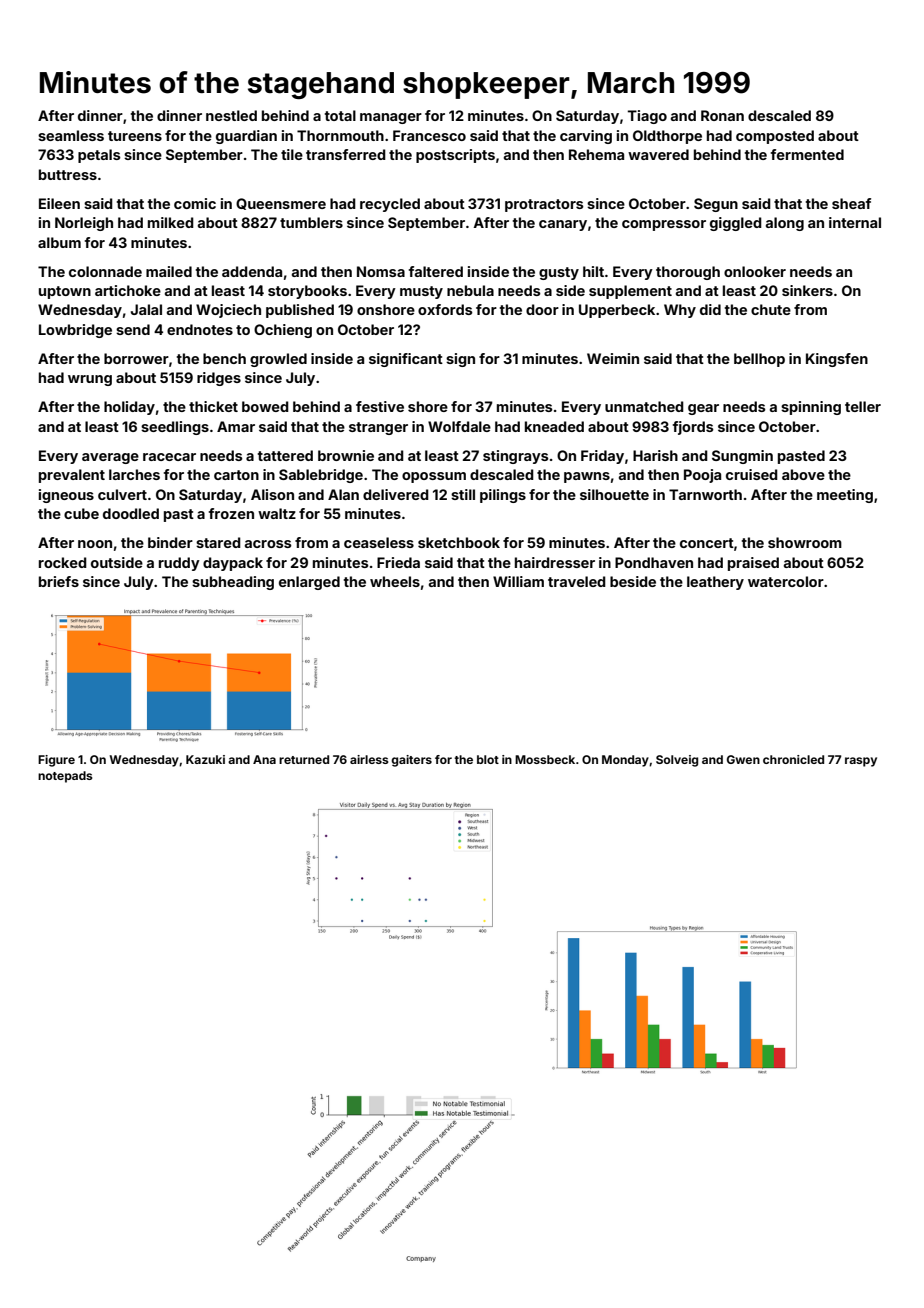  Describe the element at coordinates (807, 290) in the screenshot. I see `sinkers` at that location.
